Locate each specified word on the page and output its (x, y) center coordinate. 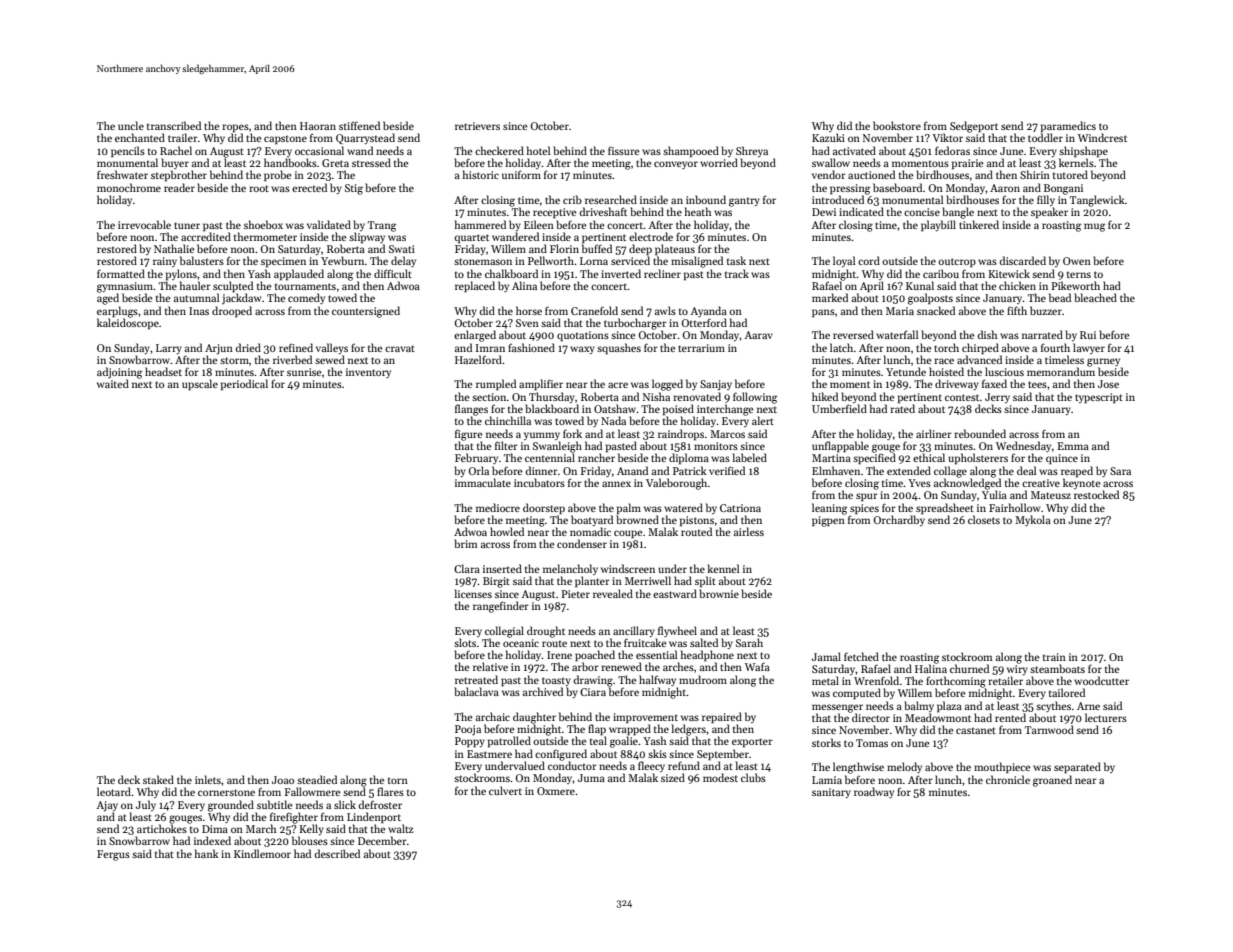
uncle (131, 125)
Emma (1073, 446)
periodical (244, 384)
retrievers (477, 126)
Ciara (593, 692)
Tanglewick (1097, 201)
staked (158, 779)
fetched (861, 656)
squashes (619, 348)
